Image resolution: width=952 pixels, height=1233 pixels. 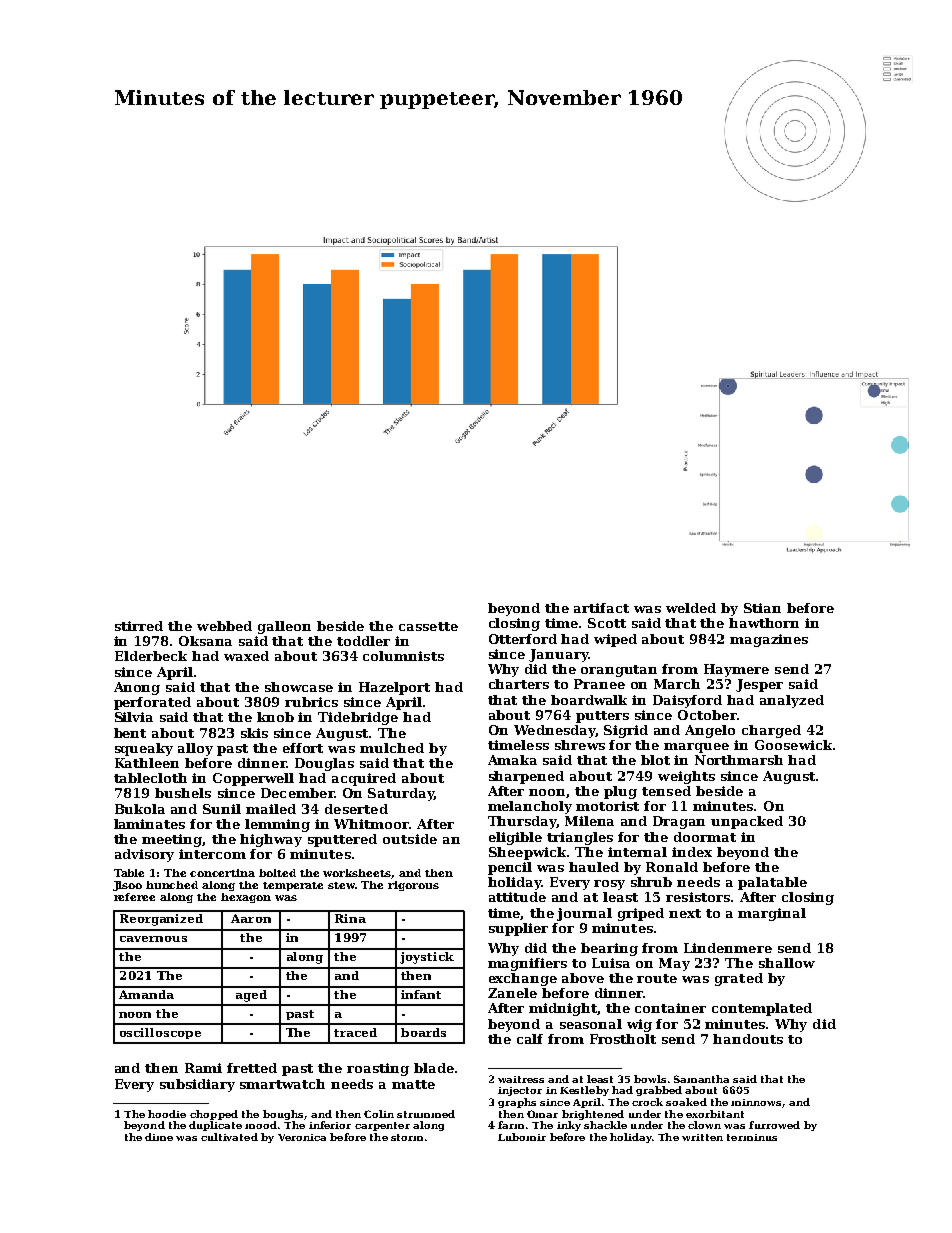 I want to click on intercom, so click(x=212, y=854).
